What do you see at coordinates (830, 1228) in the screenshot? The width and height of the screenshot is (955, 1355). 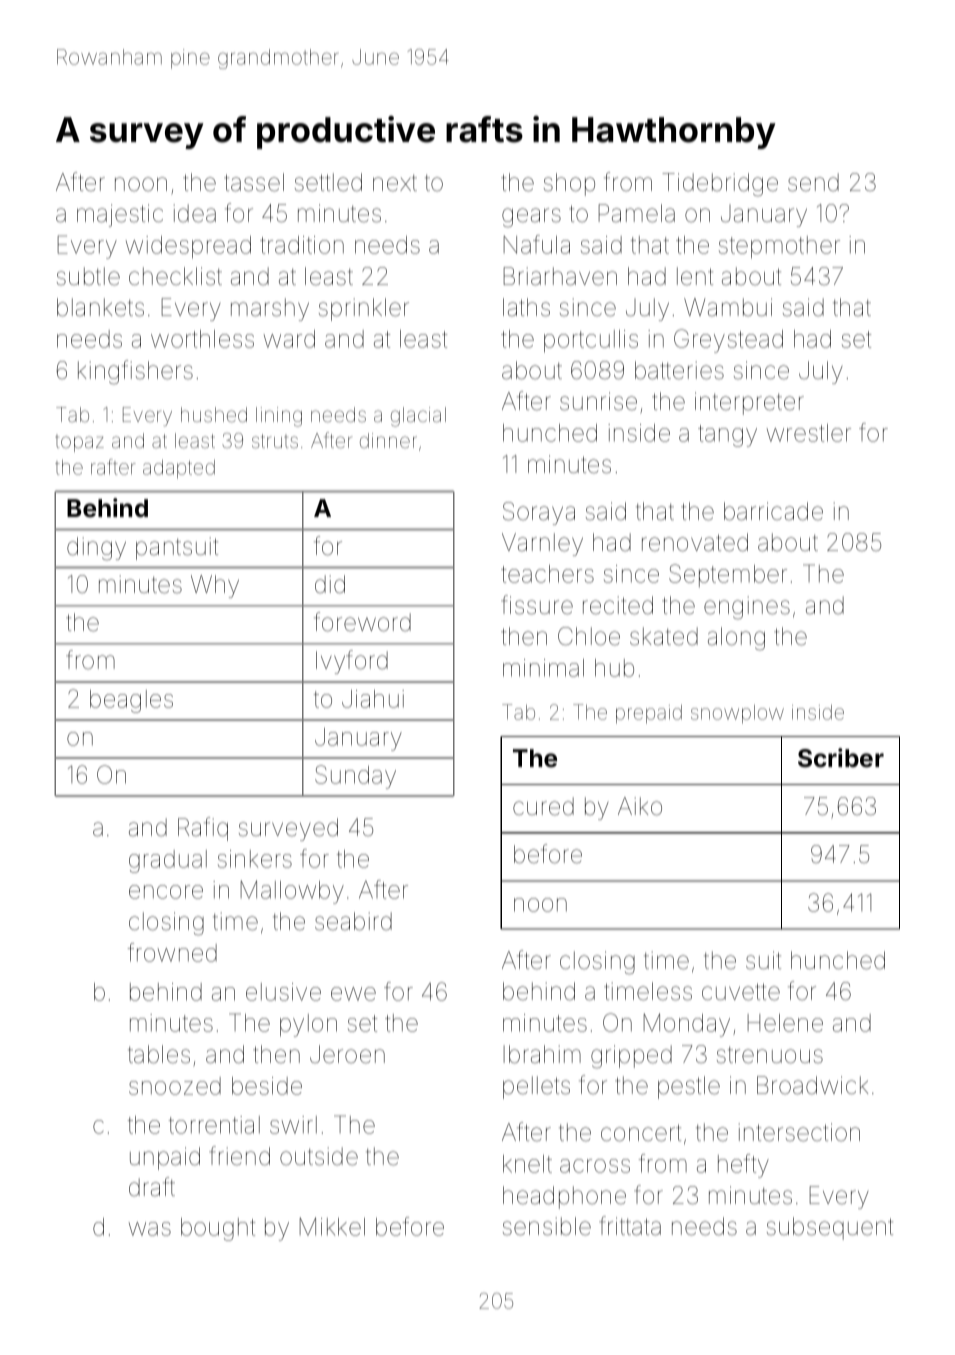 I see `subsequent` at bounding box center [830, 1228].
